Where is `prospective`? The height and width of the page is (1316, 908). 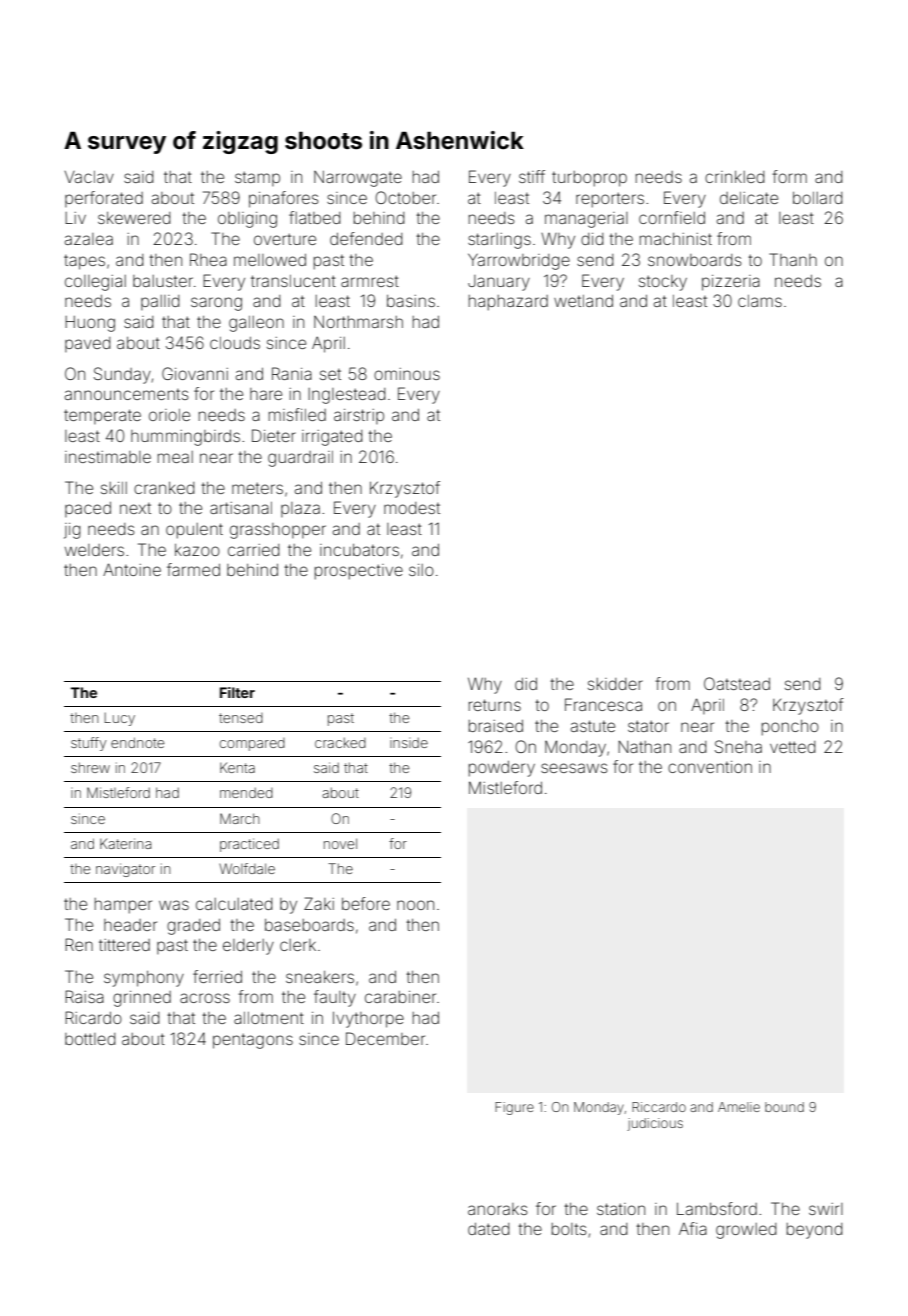
prospective is located at coordinates (359, 572).
